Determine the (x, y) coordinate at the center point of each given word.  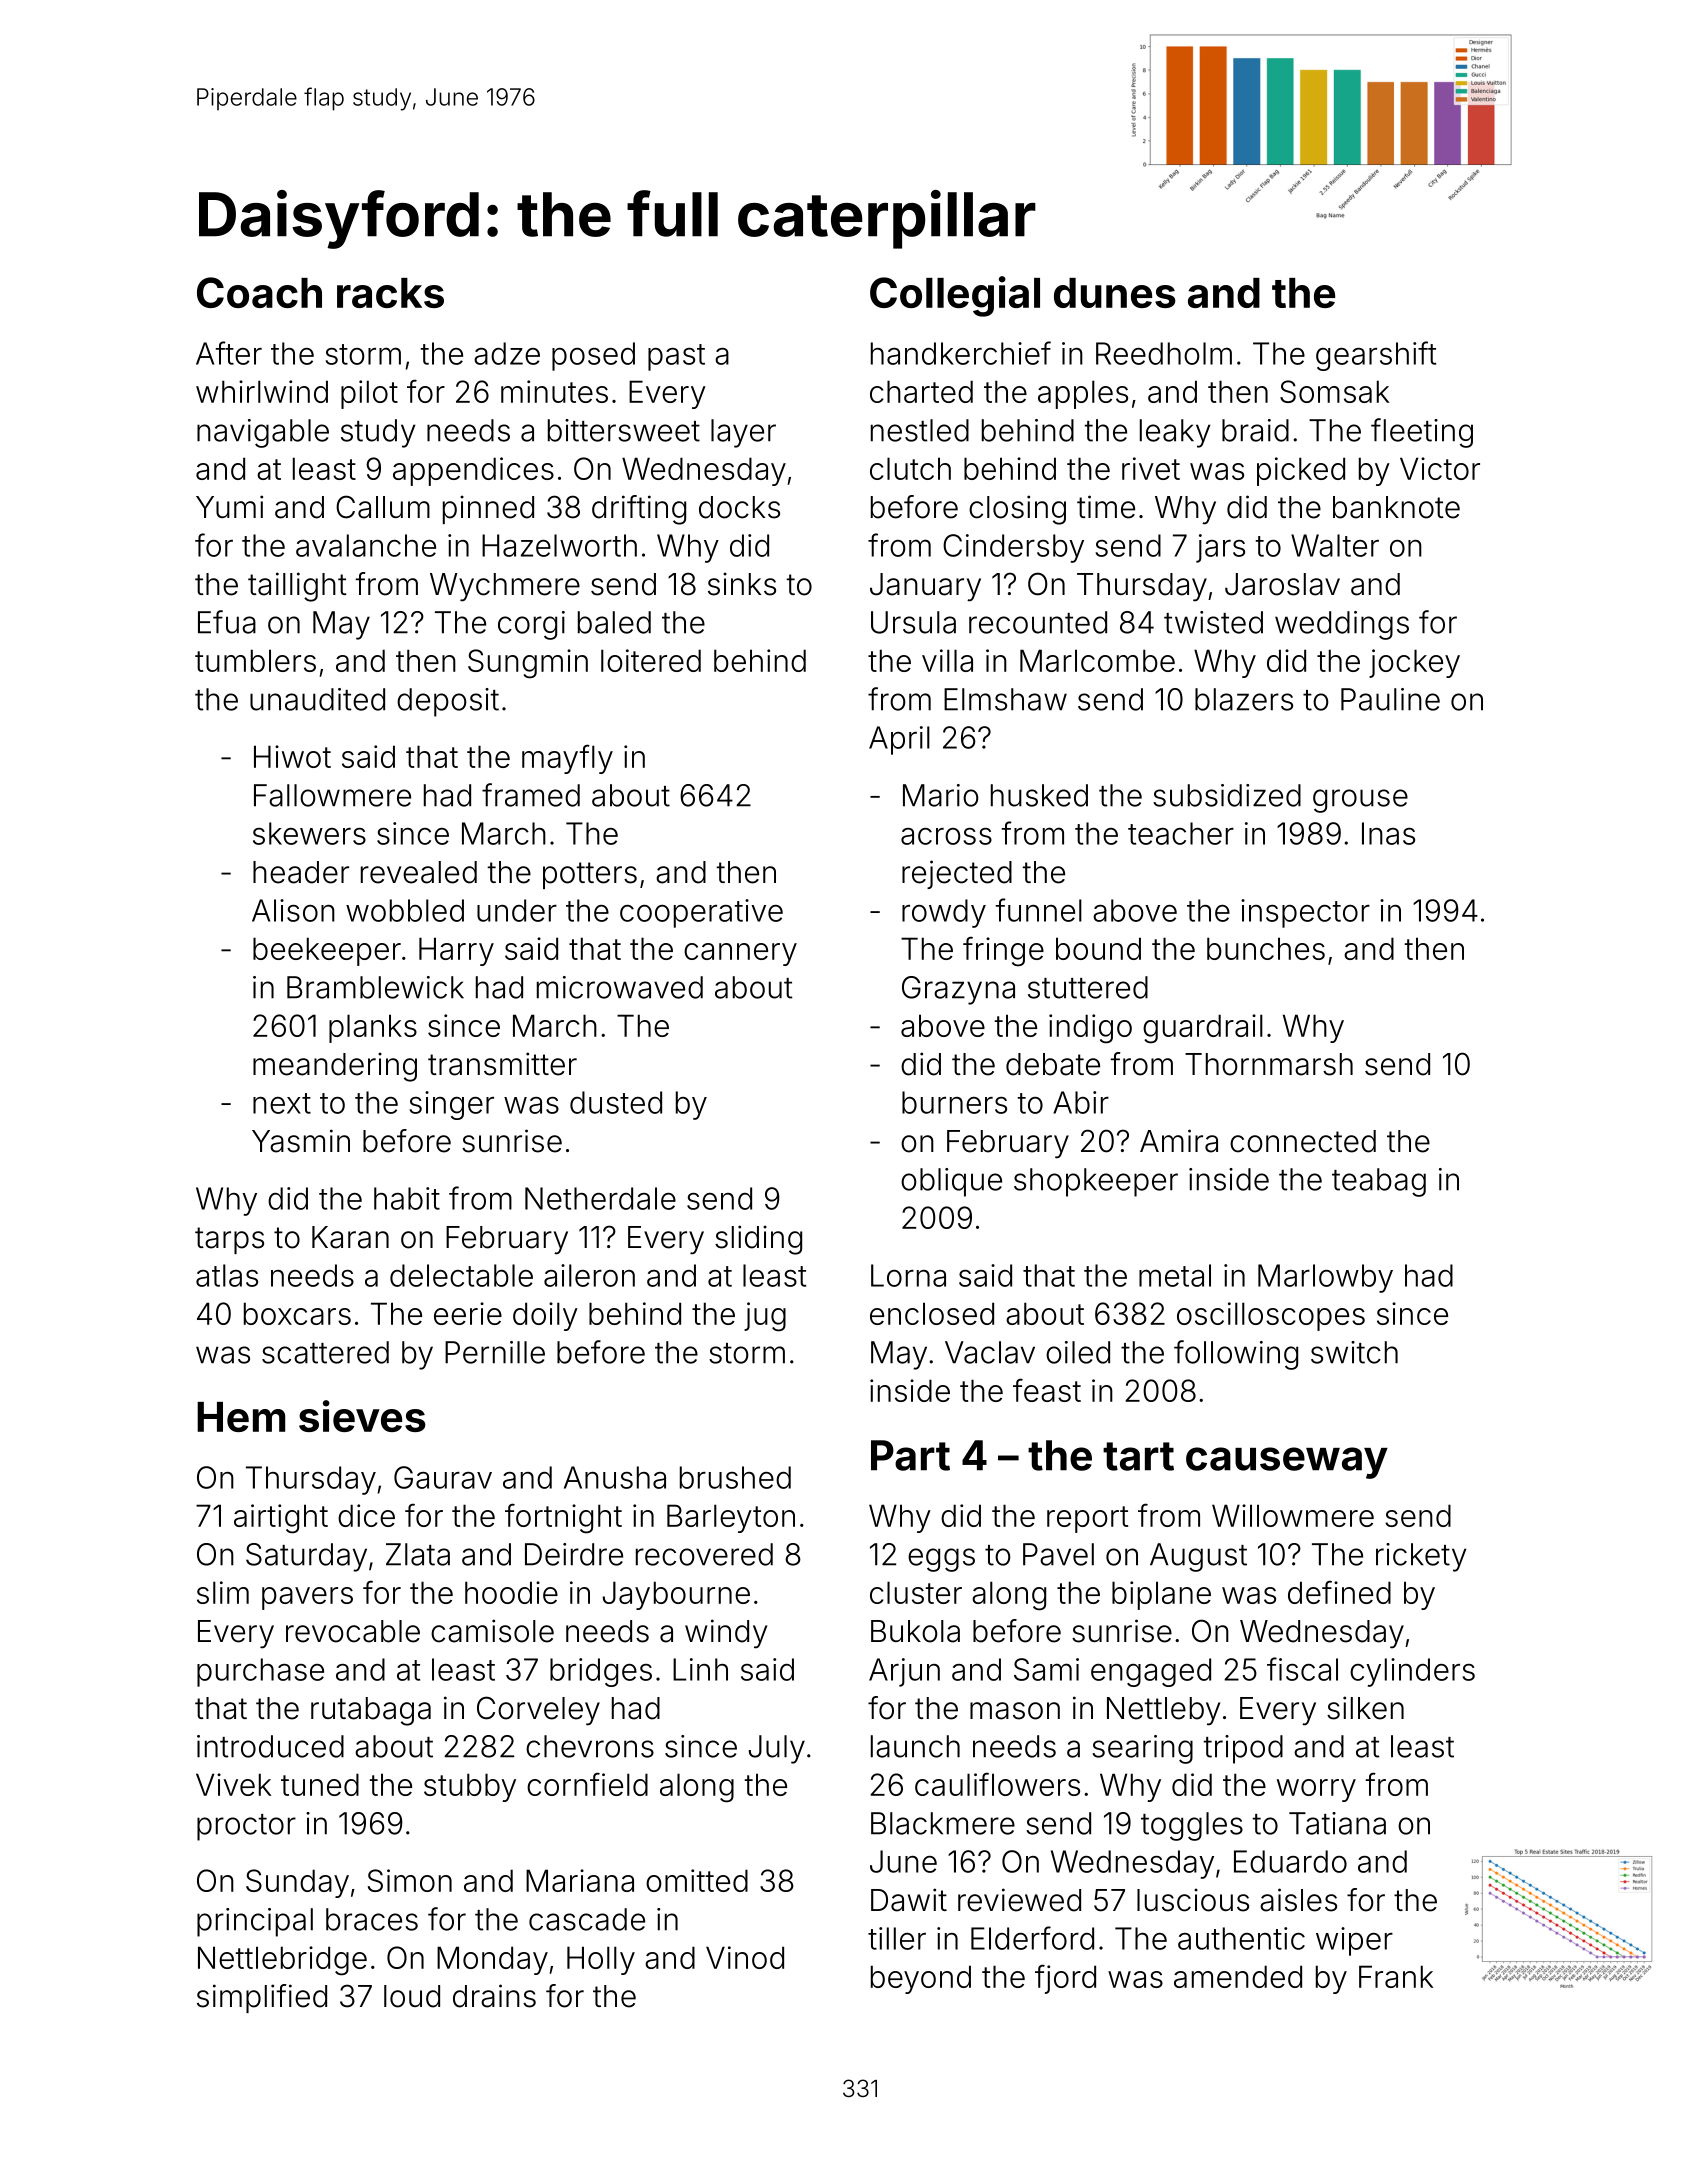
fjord (1065, 1979)
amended (1238, 1976)
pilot (369, 394)
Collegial (955, 296)
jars (1220, 548)
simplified (262, 1998)
